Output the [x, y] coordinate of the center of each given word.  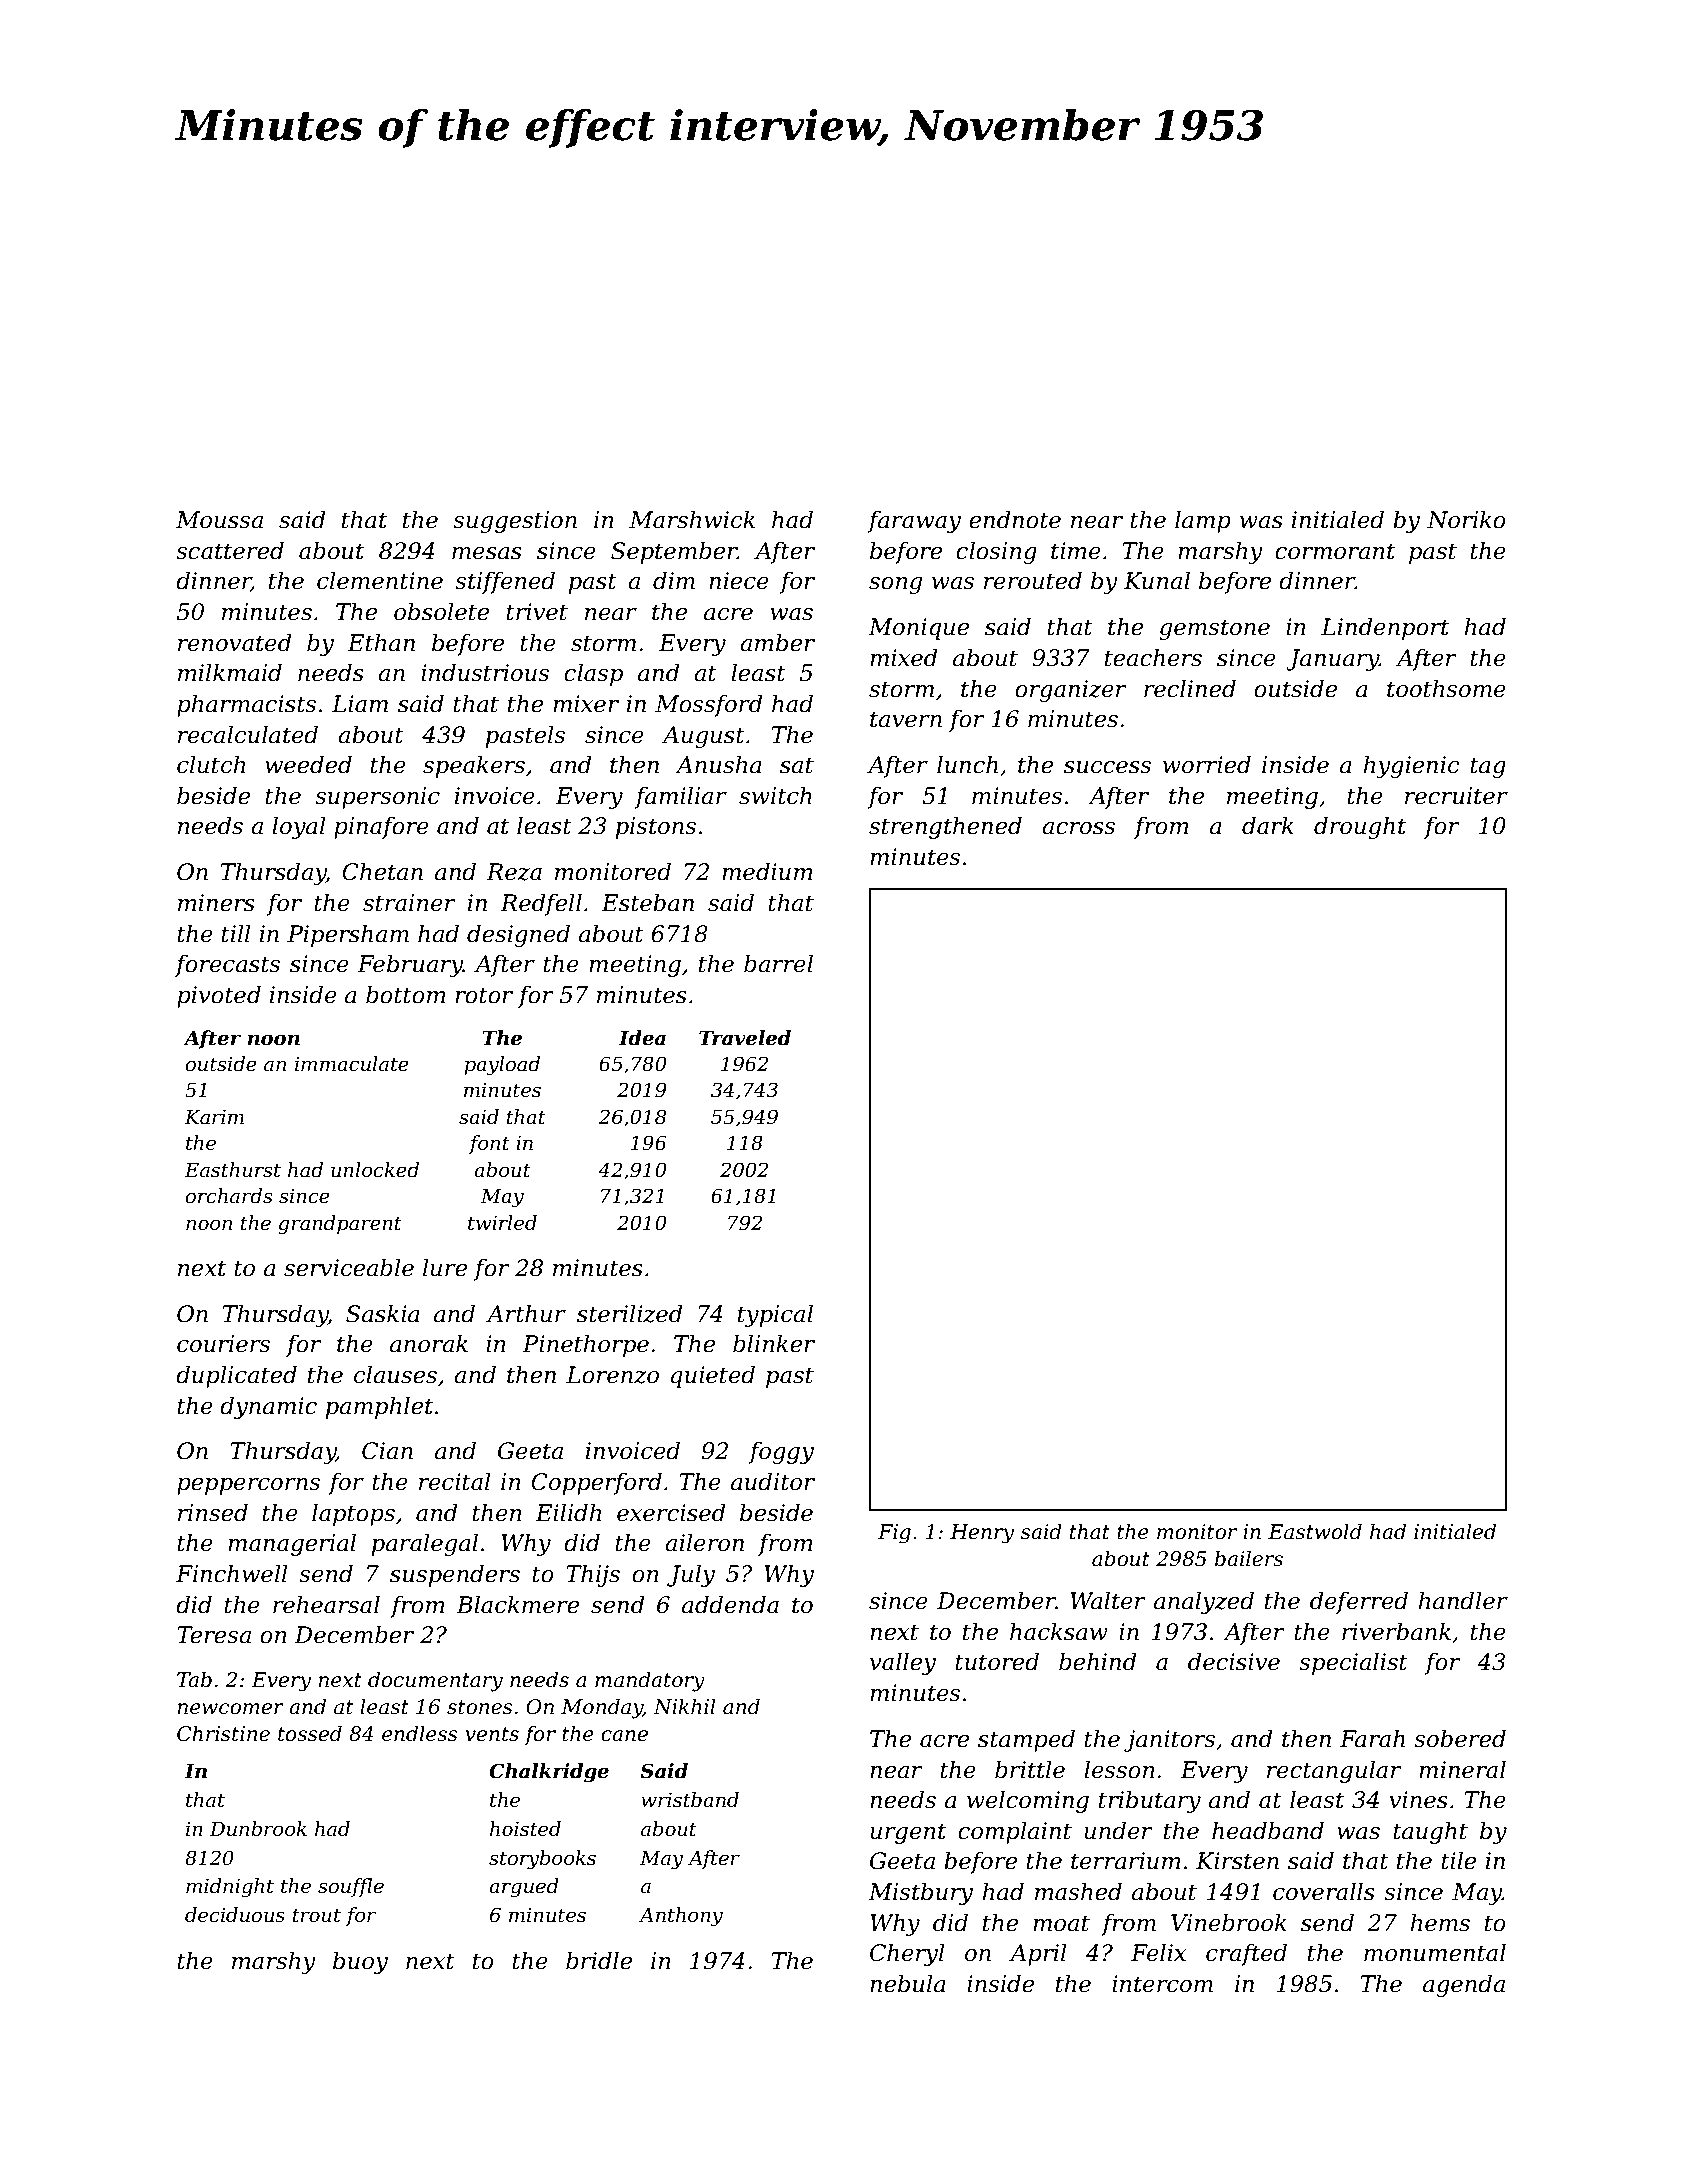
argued [524, 1888]
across [1078, 828]
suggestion [515, 522]
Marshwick [692, 519]
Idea [642, 1038]
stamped [1026, 1740]
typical [775, 1315]
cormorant [1335, 551]
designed [518, 935]
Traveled [745, 1038]
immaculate [352, 1064]
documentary [435, 1681]
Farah [1372, 1738]
